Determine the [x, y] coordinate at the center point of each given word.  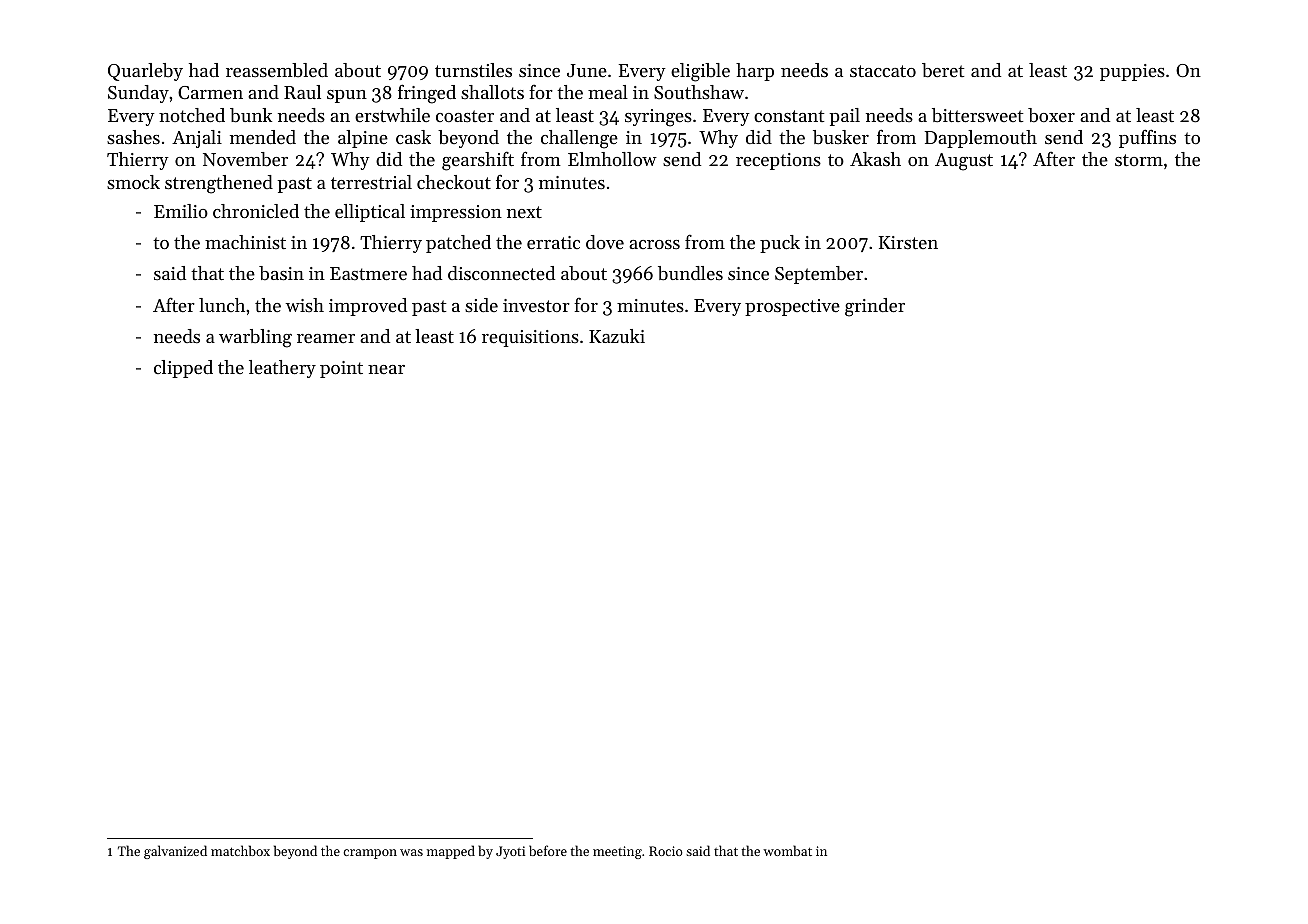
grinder [875, 307]
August [964, 162]
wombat [787, 850]
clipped [183, 369]
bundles [690, 273]
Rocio [666, 851]
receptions [778, 161]
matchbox [240, 850]
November [245, 159]
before [548, 850]
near [386, 369]
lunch [222, 305]
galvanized [175, 852]
